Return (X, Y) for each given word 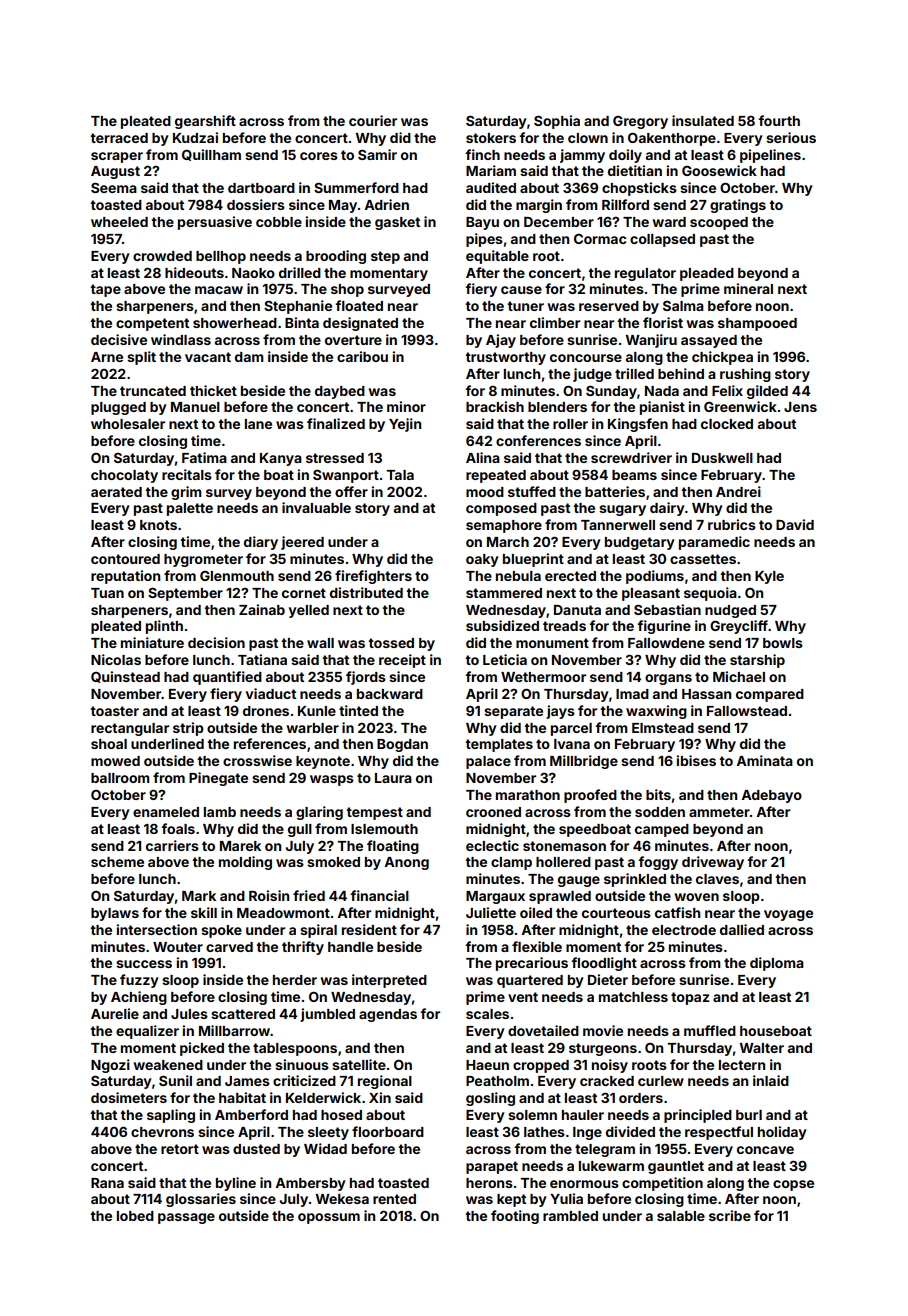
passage (186, 1218)
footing (515, 1217)
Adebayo (771, 796)
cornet (304, 593)
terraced (119, 138)
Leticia (505, 659)
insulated (703, 120)
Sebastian (667, 609)
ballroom (120, 778)
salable (681, 1216)
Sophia (557, 122)
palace (488, 762)
